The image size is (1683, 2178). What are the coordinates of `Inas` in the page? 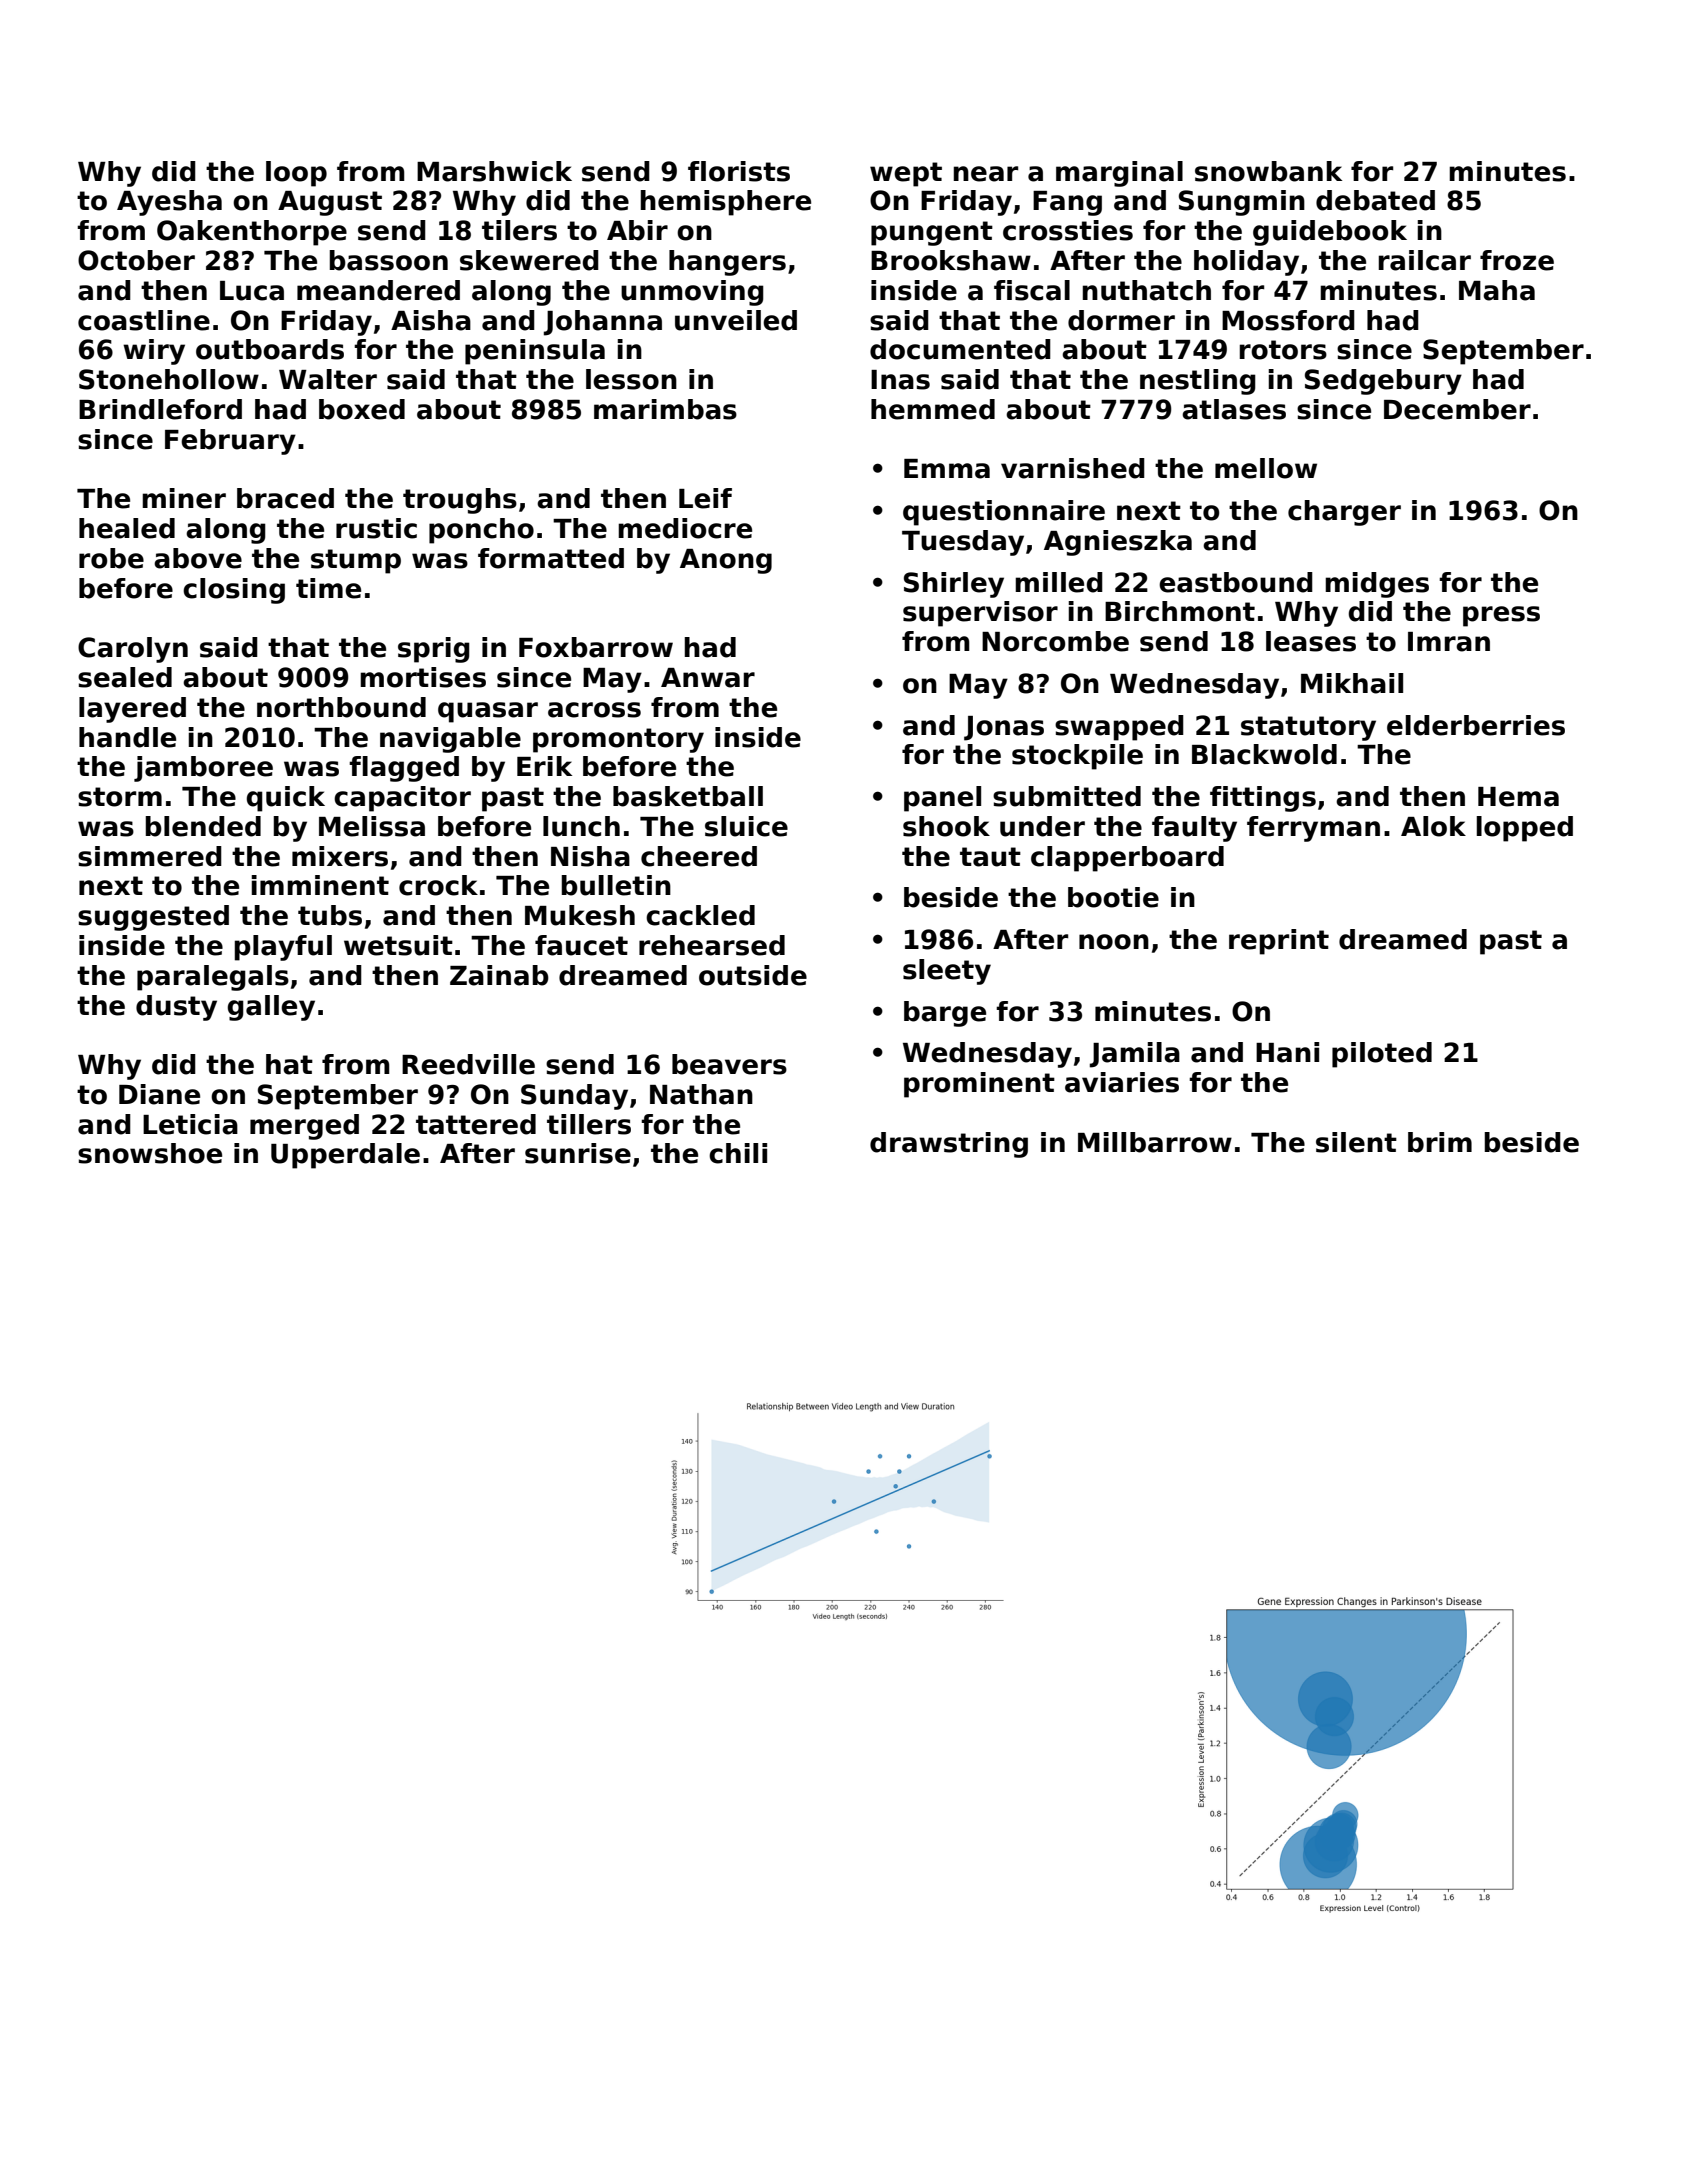 It's located at (900, 380).
